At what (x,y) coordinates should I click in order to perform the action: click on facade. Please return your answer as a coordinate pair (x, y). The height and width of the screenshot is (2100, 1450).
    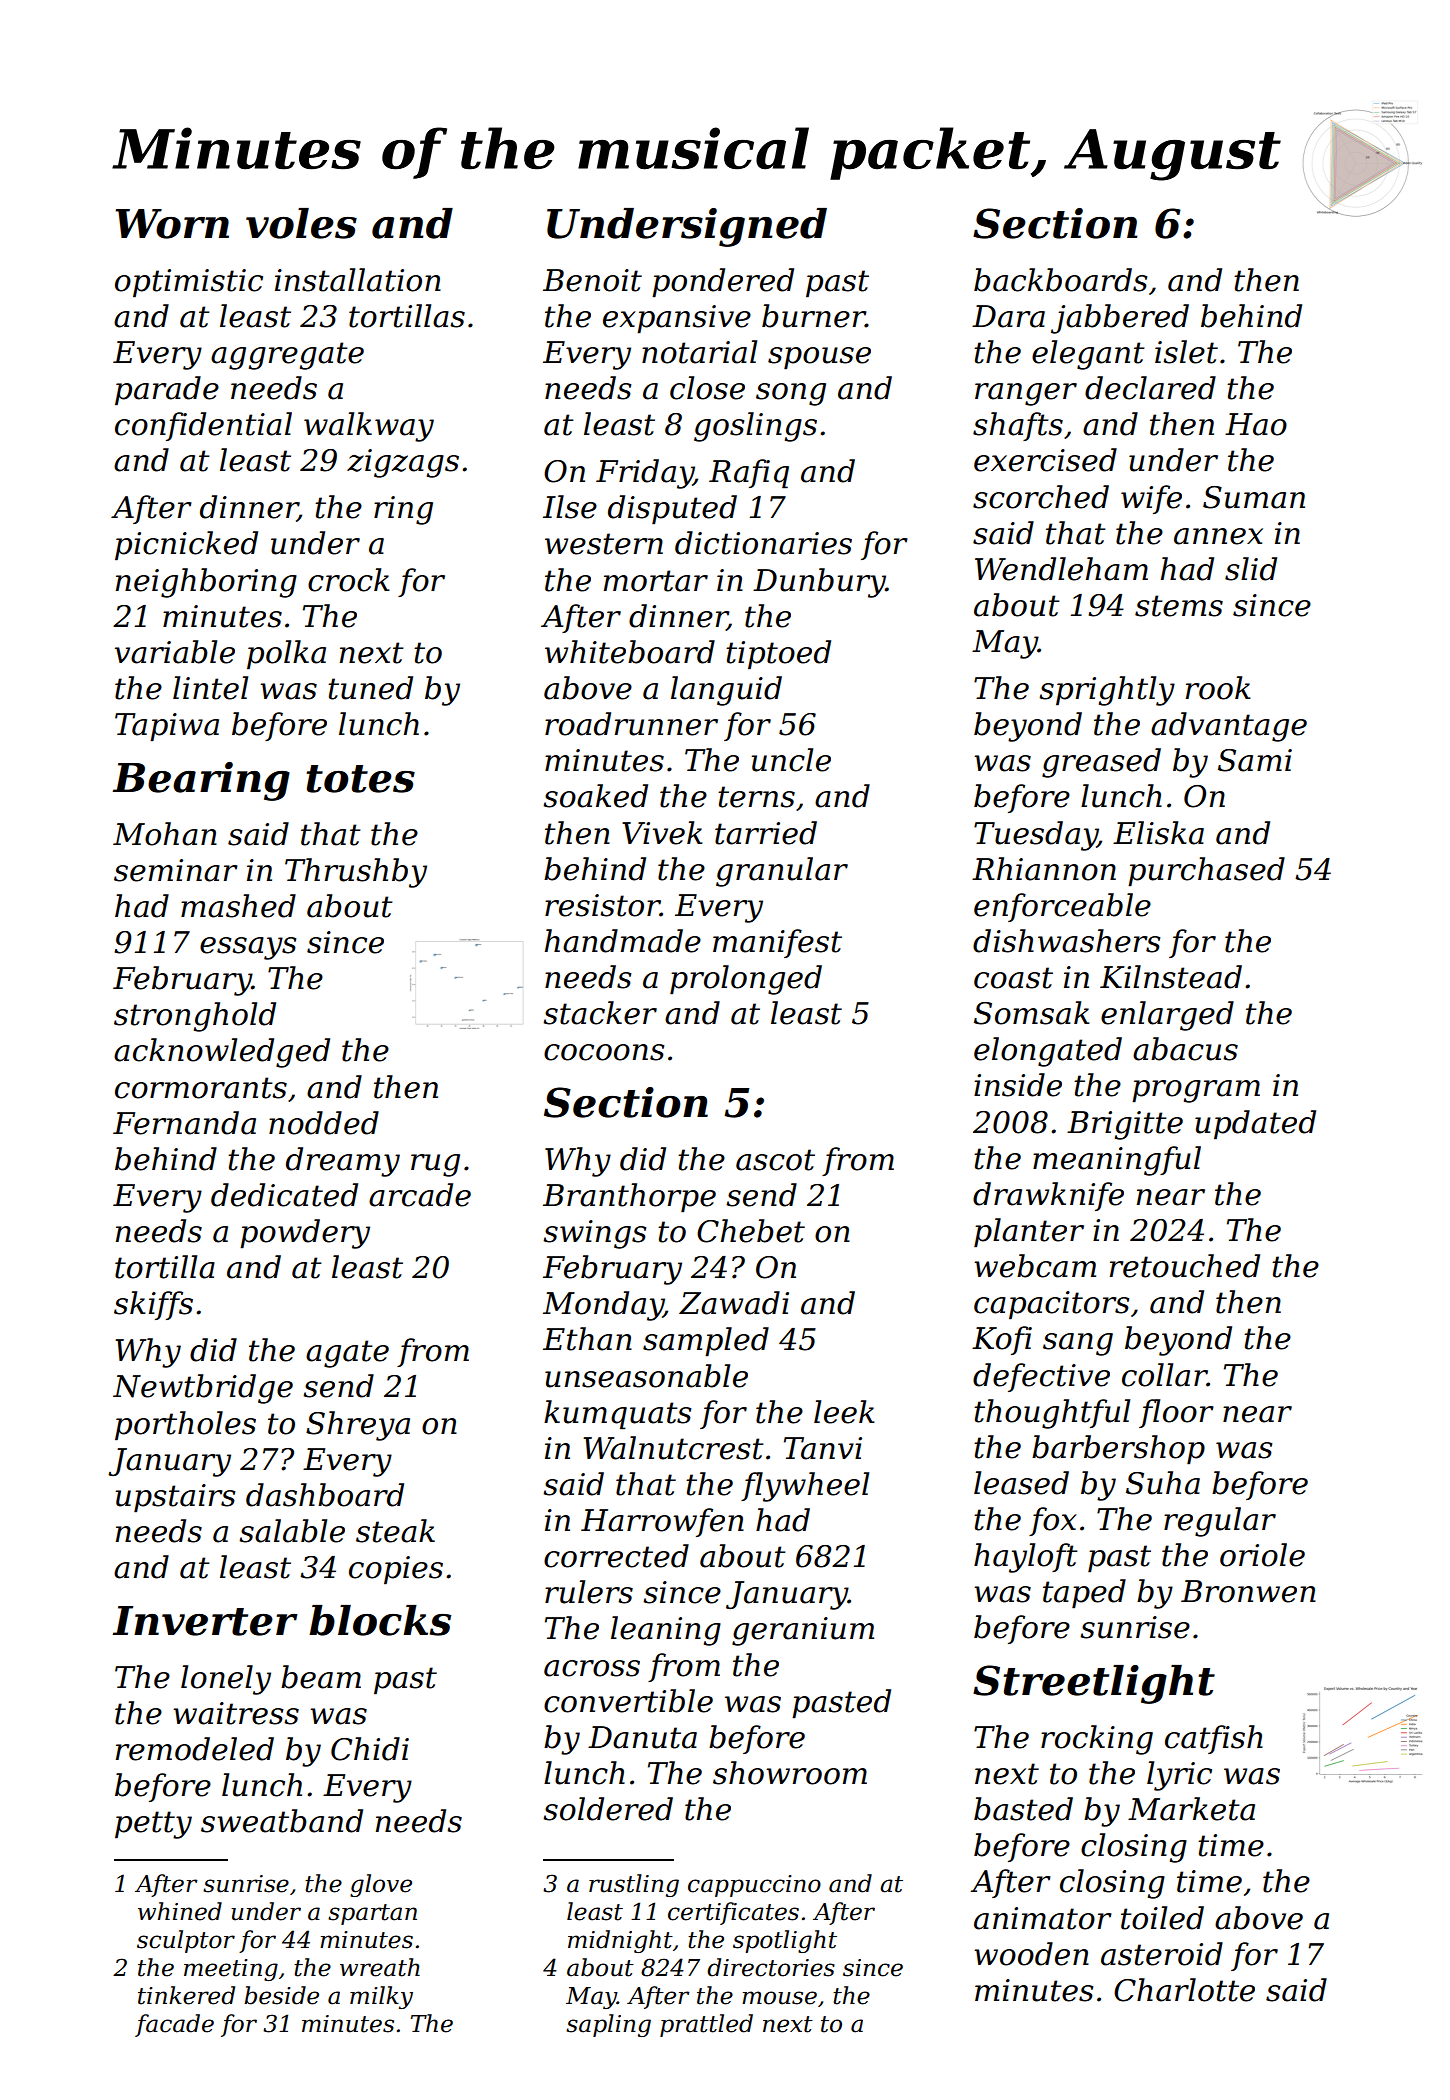
    Looking at the image, I should click on (174, 2025).
